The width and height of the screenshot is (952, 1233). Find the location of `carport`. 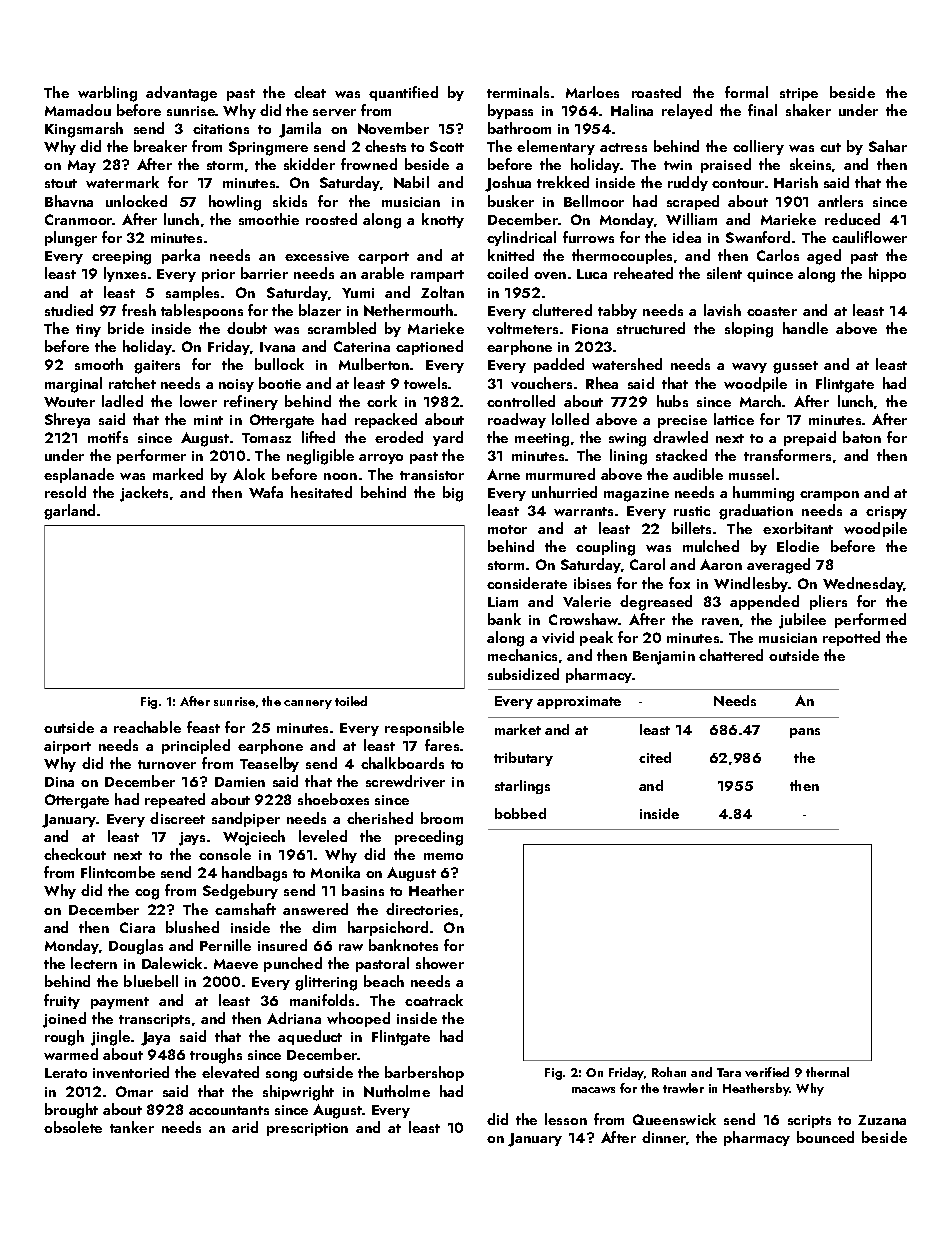

carport is located at coordinates (383, 258).
